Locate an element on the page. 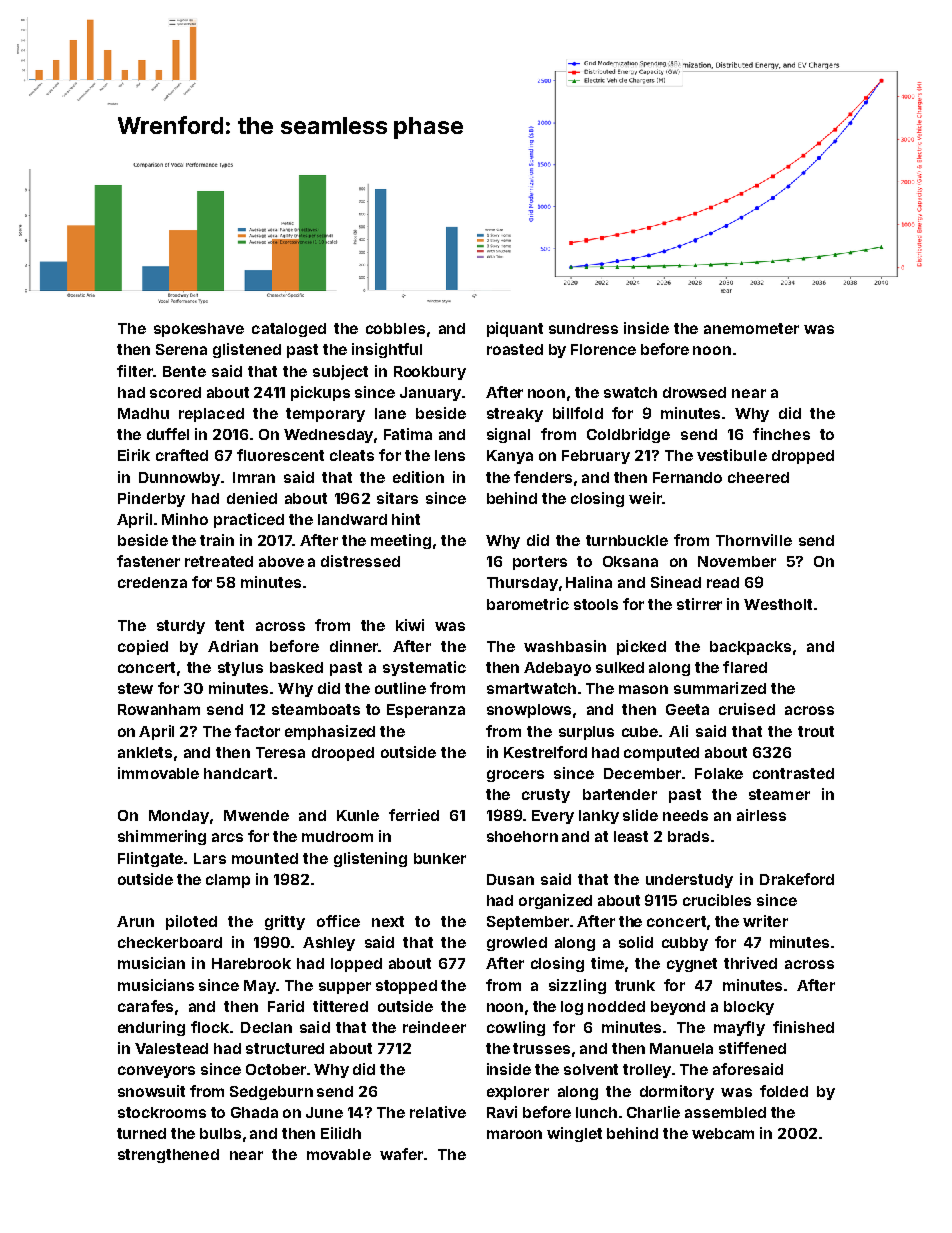  grocers is located at coordinates (515, 776).
